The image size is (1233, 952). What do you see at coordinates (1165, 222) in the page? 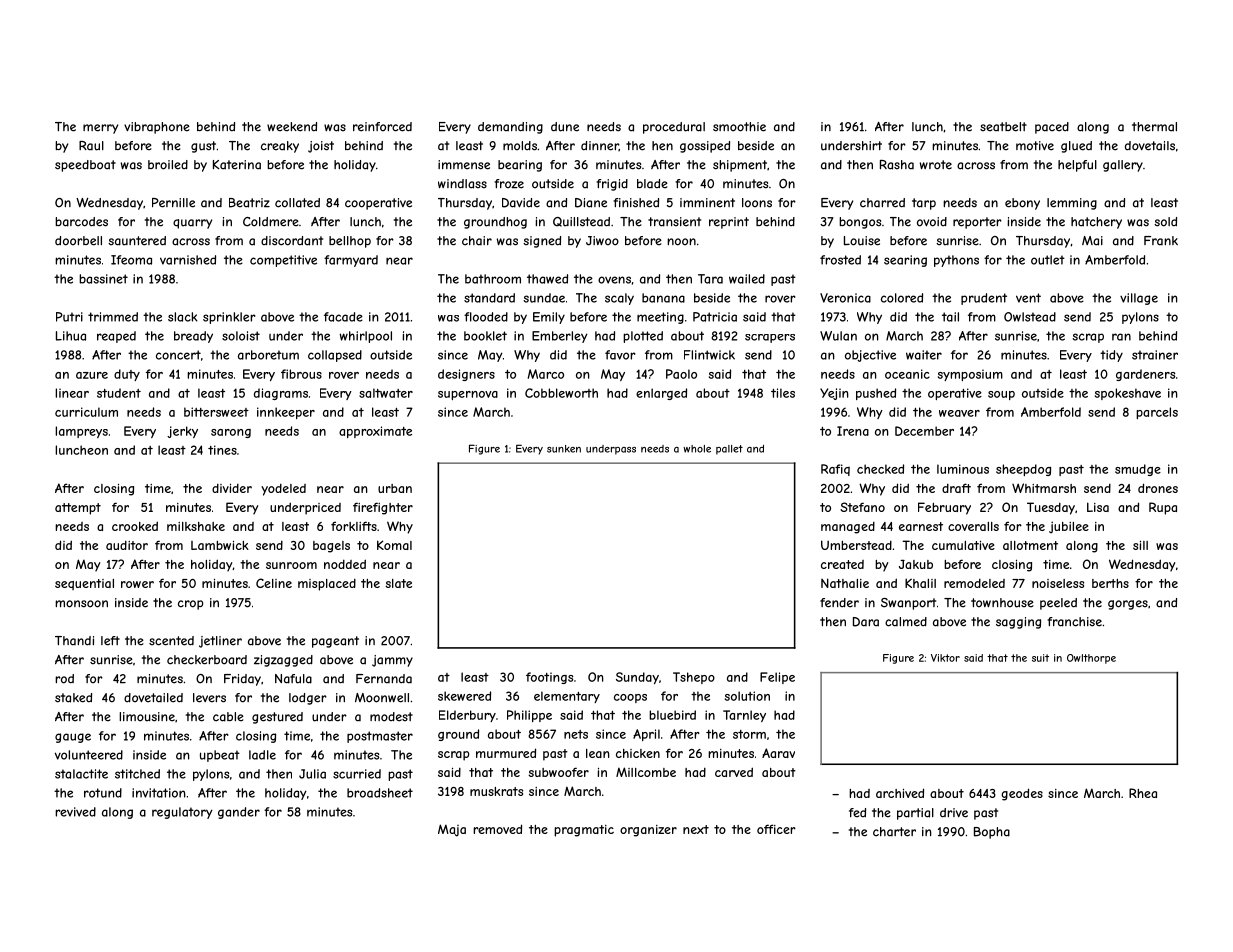
I see `sold` at bounding box center [1165, 222].
